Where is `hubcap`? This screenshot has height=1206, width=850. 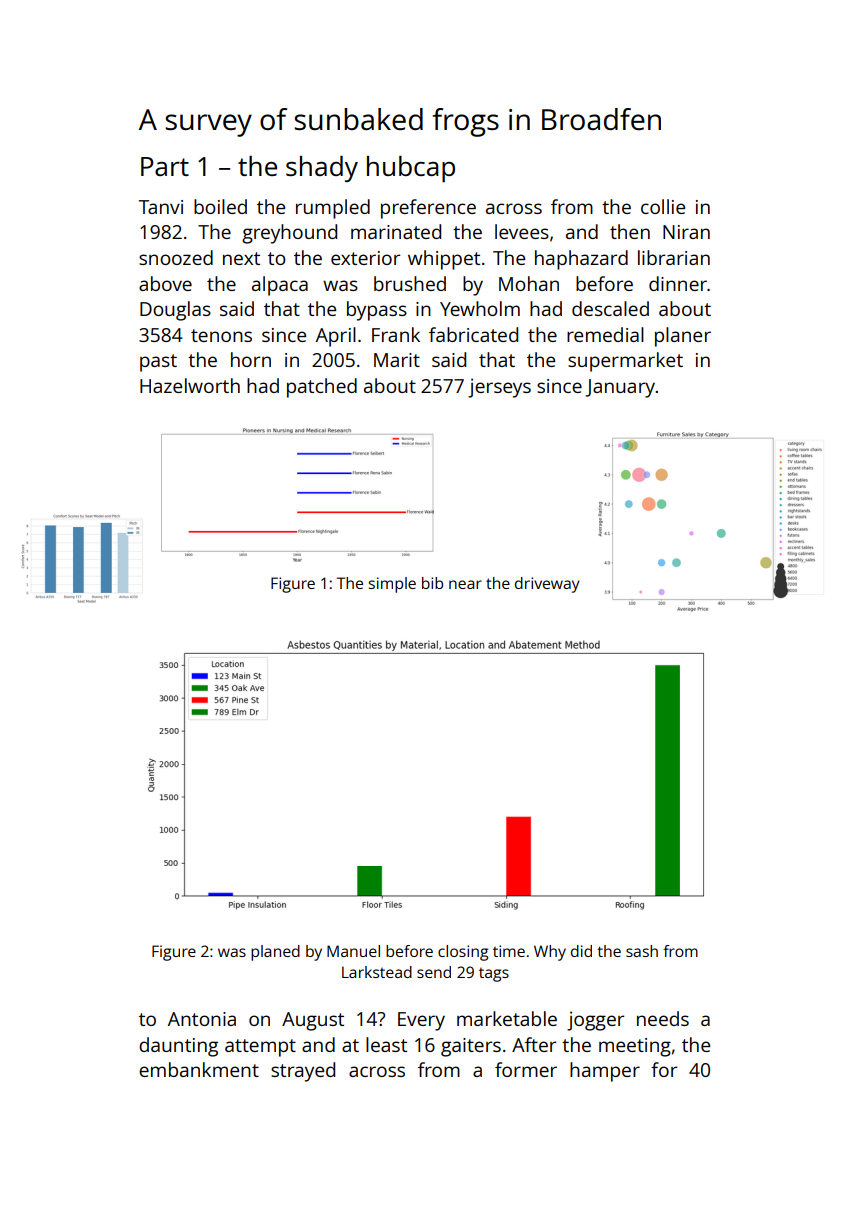 hubcap is located at coordinates (411, 169).
